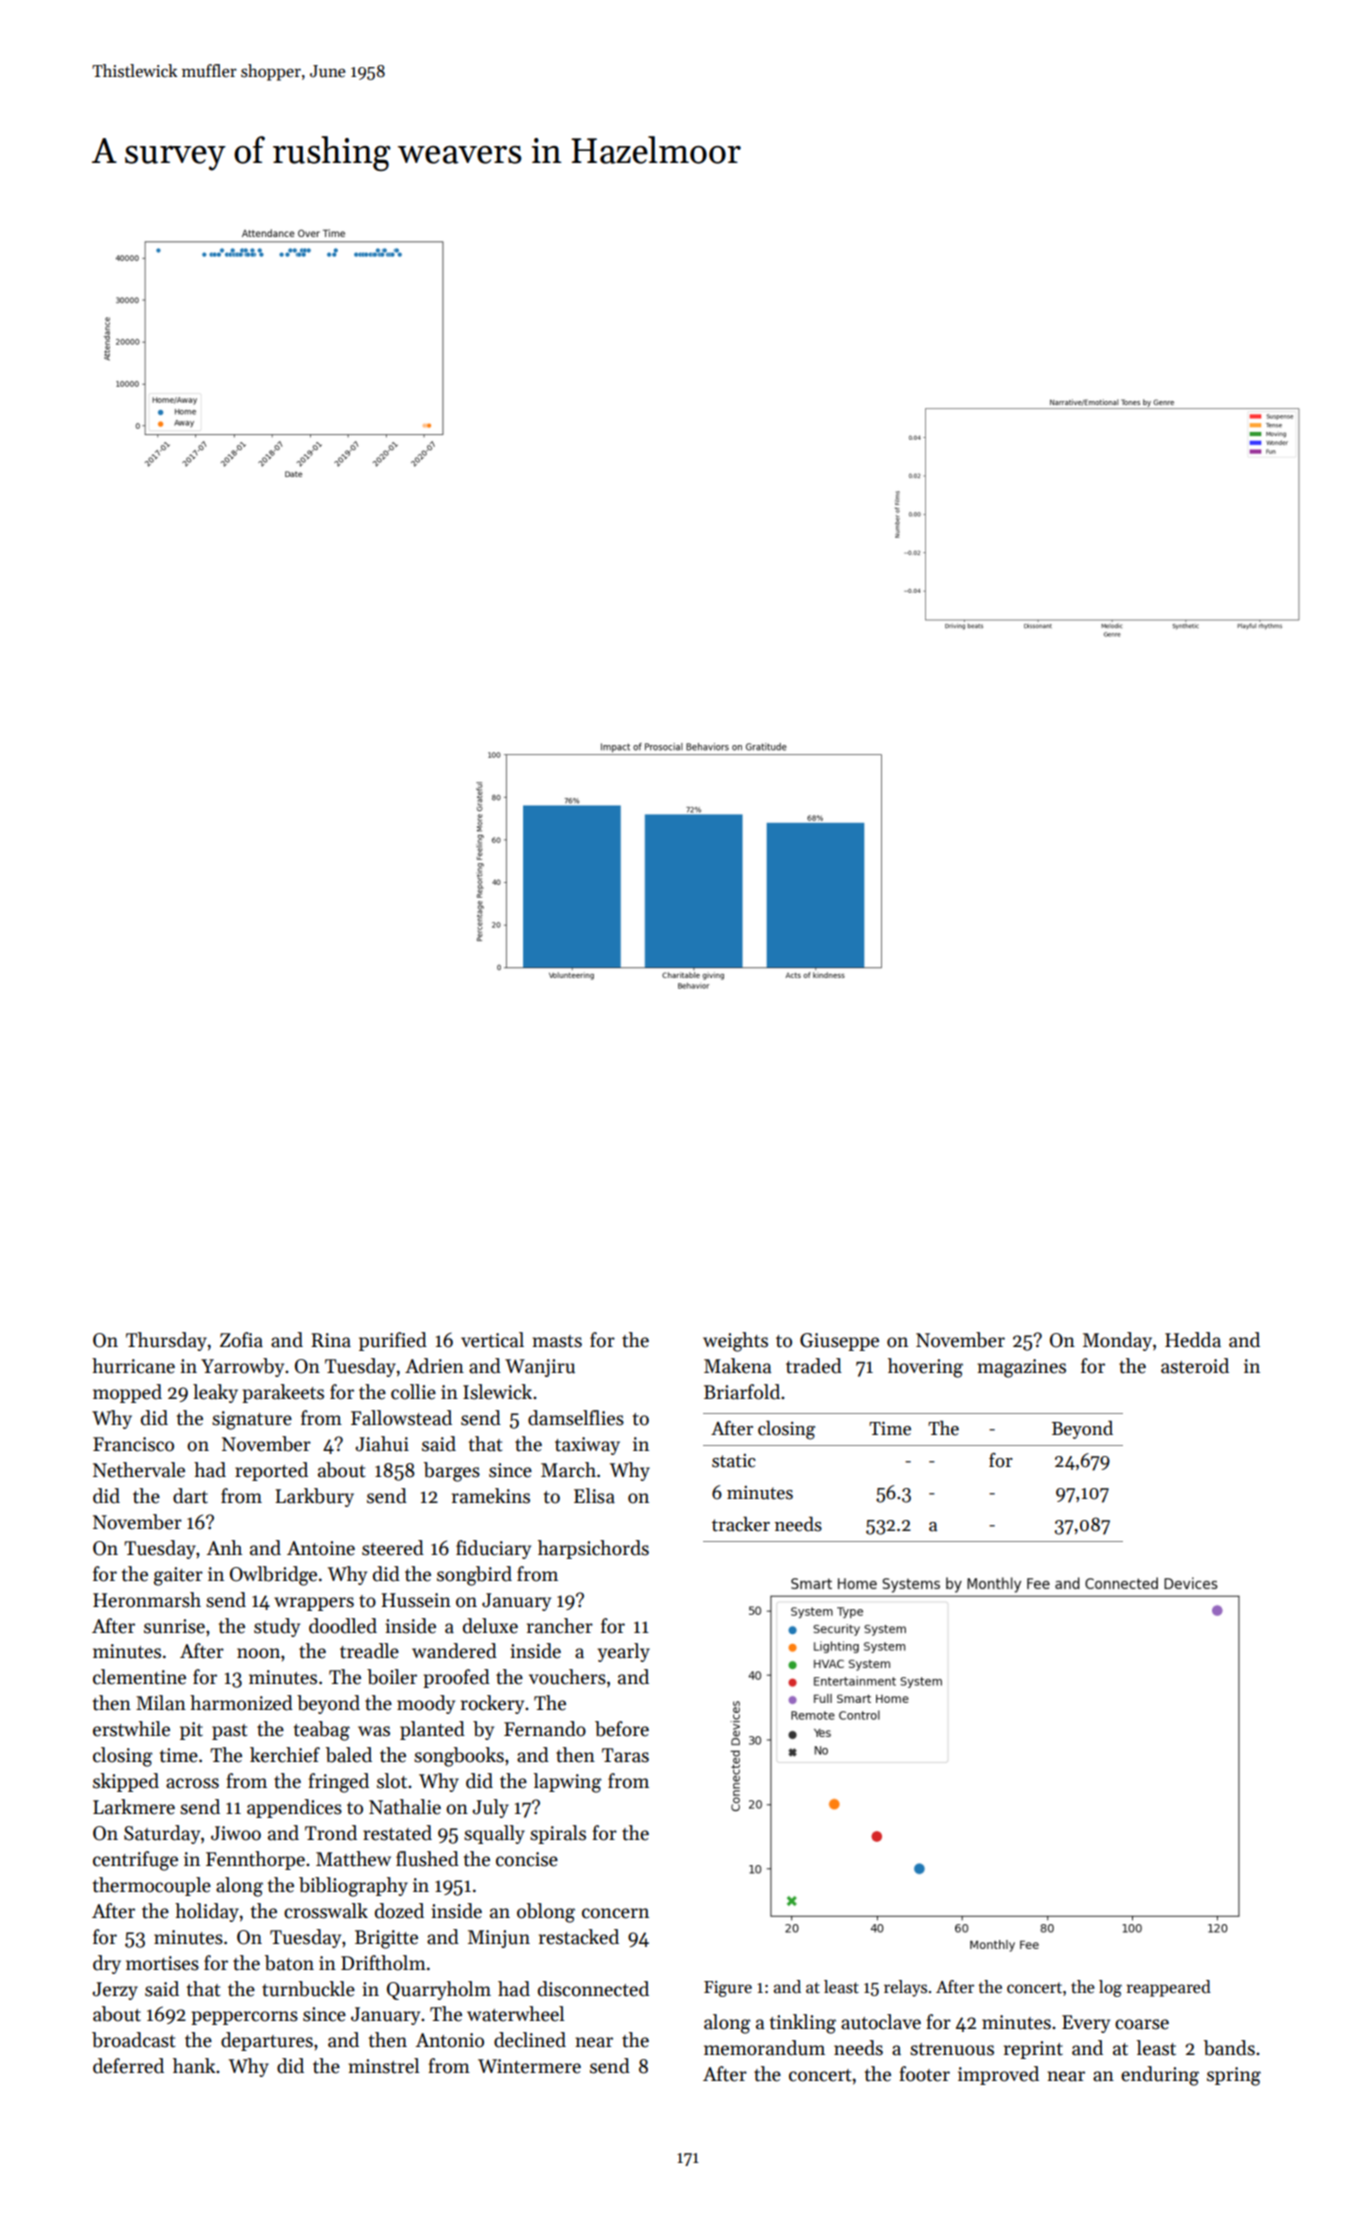  Describe the element at coordinates (331, 1340) in the screenshot. I see `Rina` at that location.
